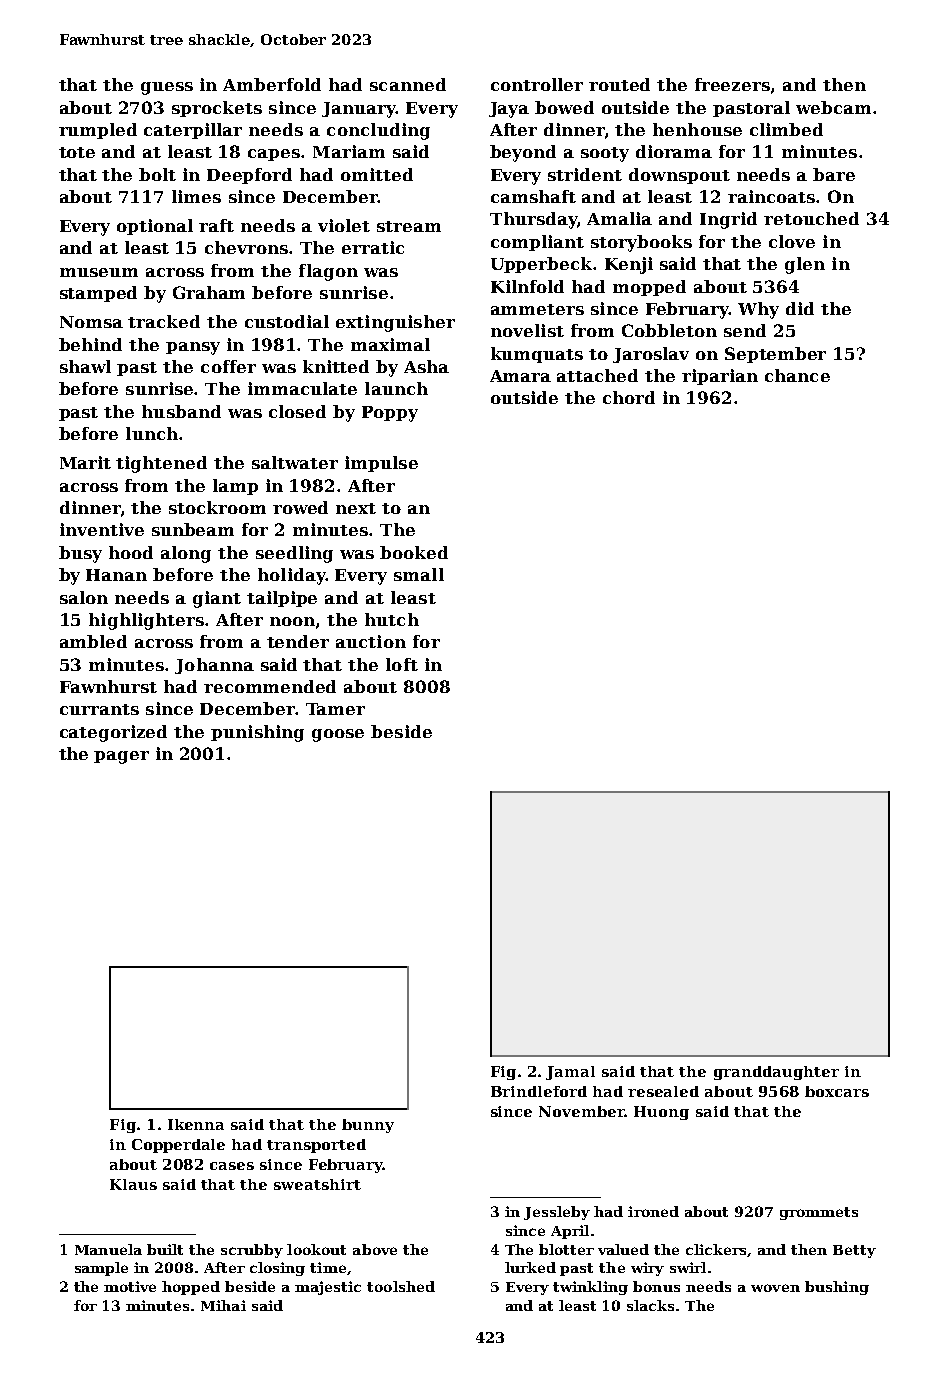 The image size is (949, 1375). What do you see at coordinates (663, 1091) in the screenshot?
I see `resealed` at bounding box center [663, 1091].
